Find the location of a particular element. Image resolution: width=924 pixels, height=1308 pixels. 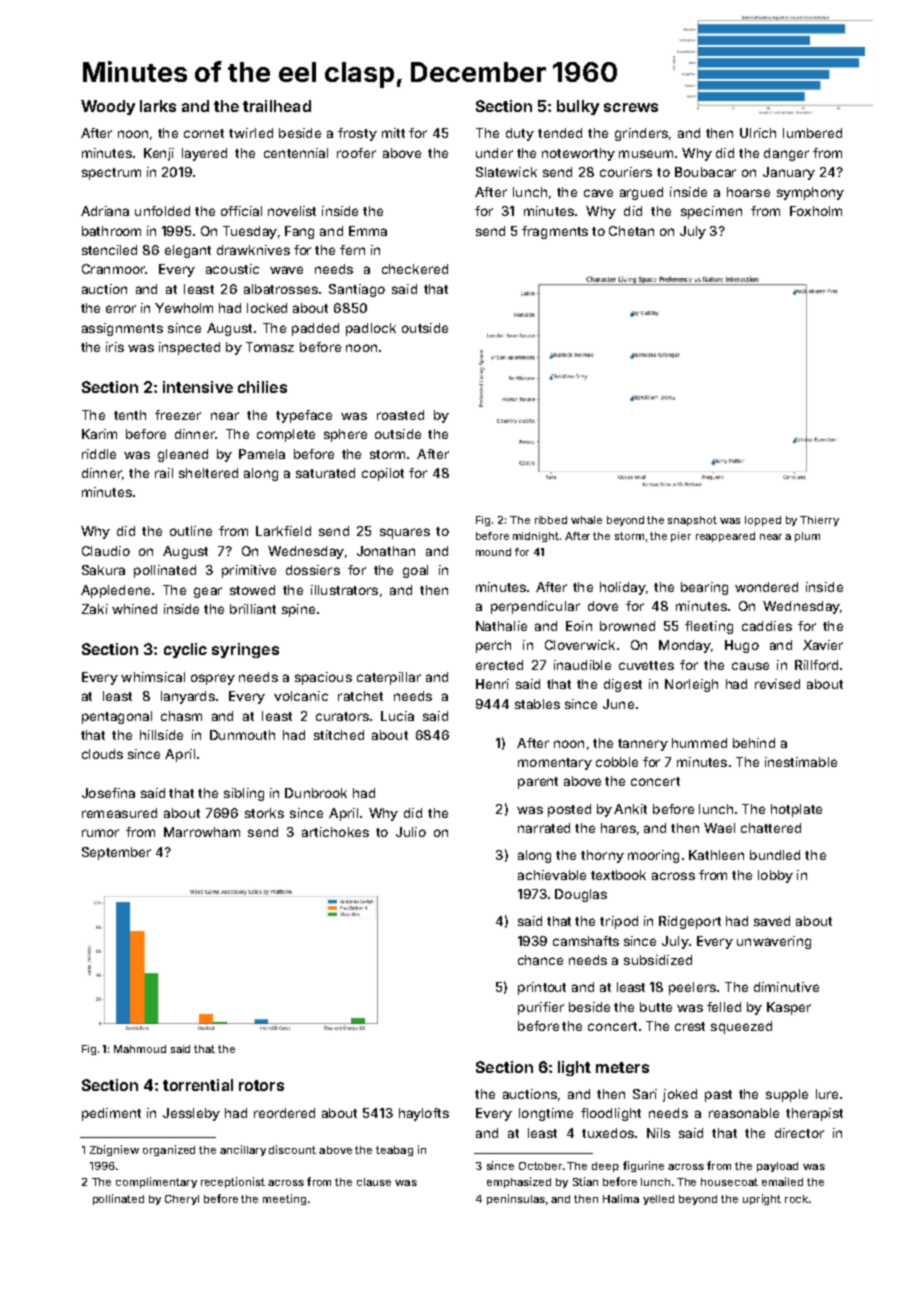

posted is located at coordinates (569, 810).
